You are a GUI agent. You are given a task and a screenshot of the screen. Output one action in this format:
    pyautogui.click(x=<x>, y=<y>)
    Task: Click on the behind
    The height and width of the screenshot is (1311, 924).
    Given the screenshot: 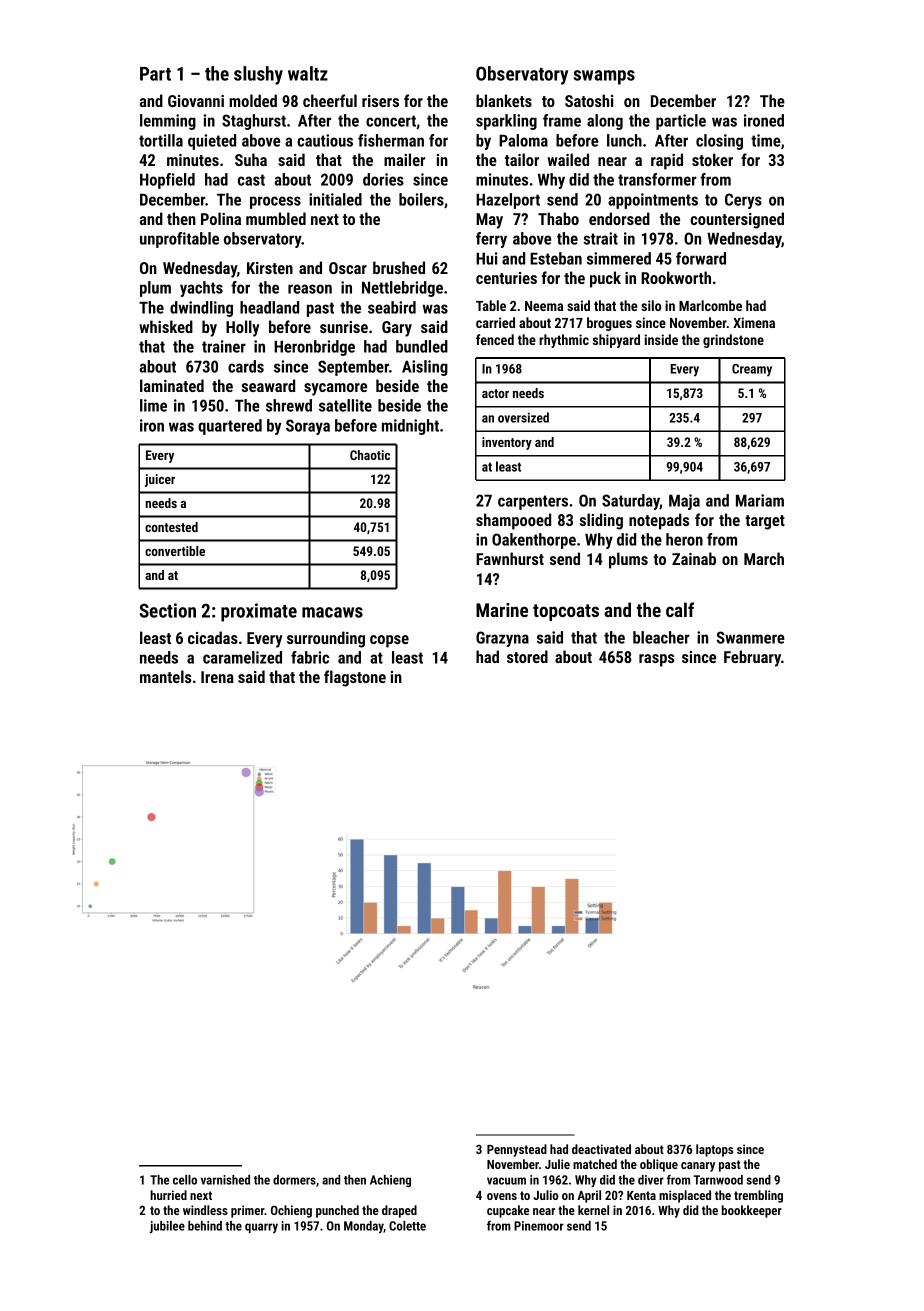 What is the action you would take?
    pyautogui.click(x=205, y=1226)
